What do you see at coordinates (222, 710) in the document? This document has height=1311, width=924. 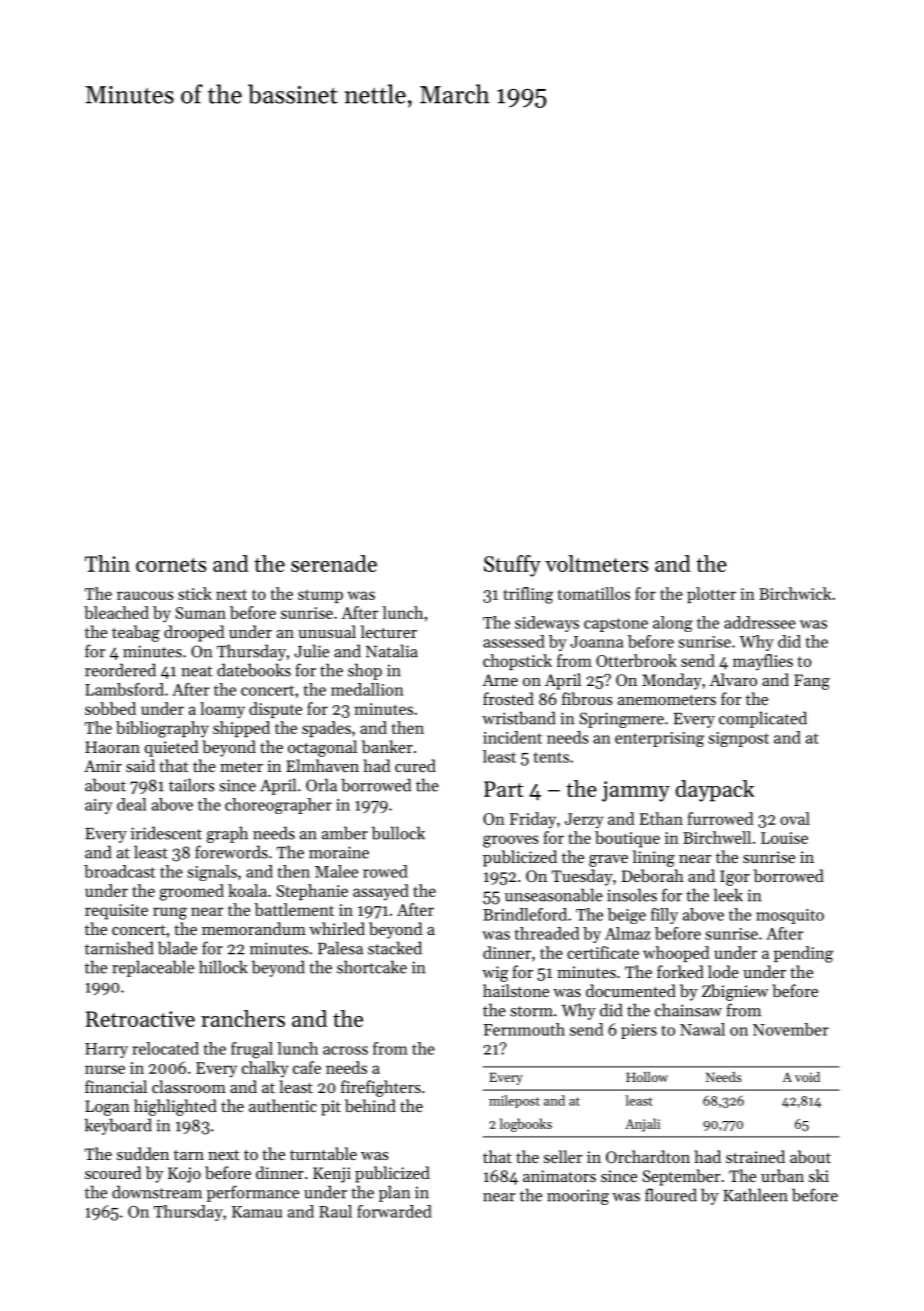 I see `loamy` at bounding box center [222, 710].
